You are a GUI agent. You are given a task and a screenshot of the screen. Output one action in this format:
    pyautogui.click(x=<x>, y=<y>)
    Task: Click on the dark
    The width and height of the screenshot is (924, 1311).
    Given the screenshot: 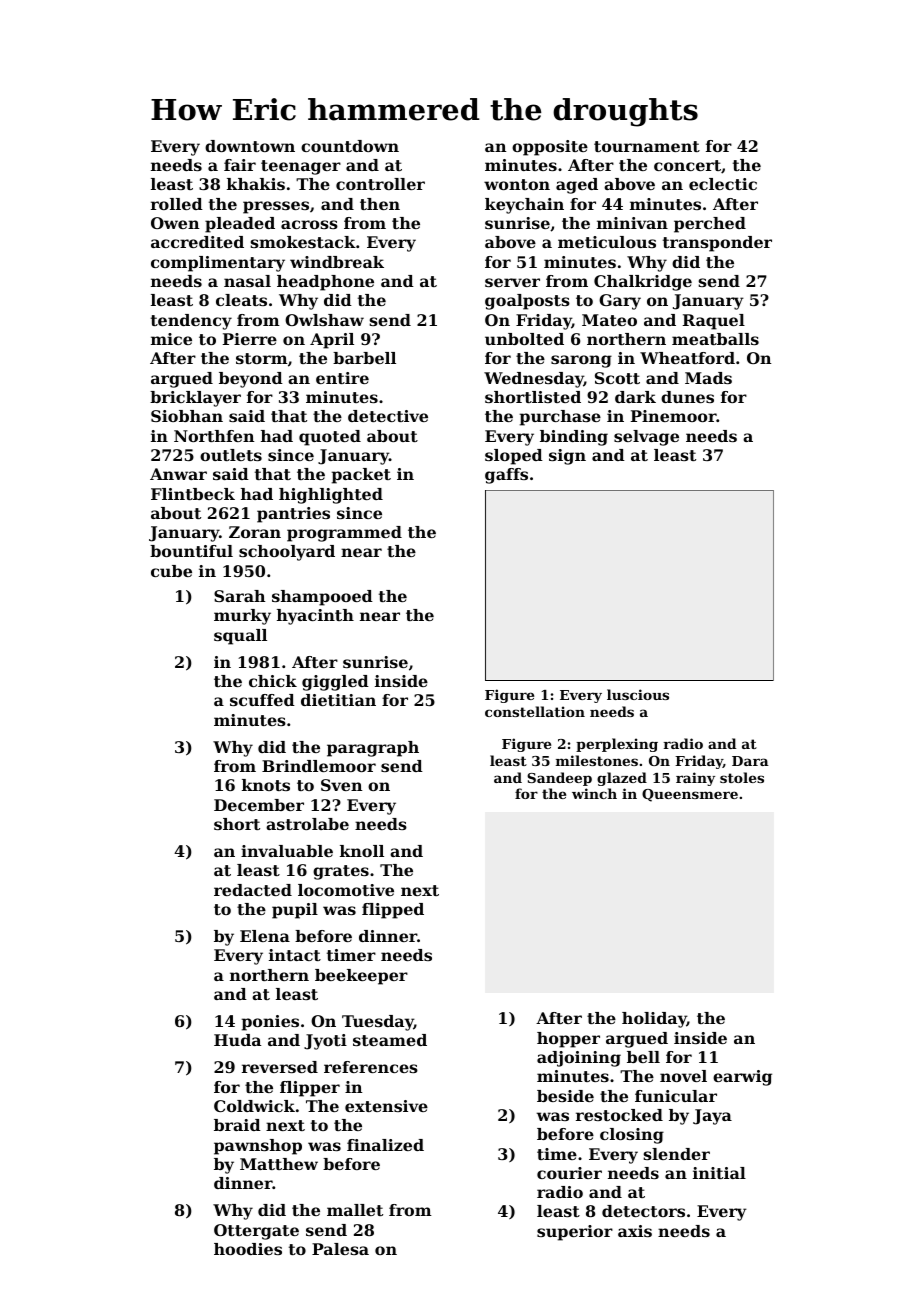 What is the action you would take?
    pyautogui.click(x=635, y=397)
